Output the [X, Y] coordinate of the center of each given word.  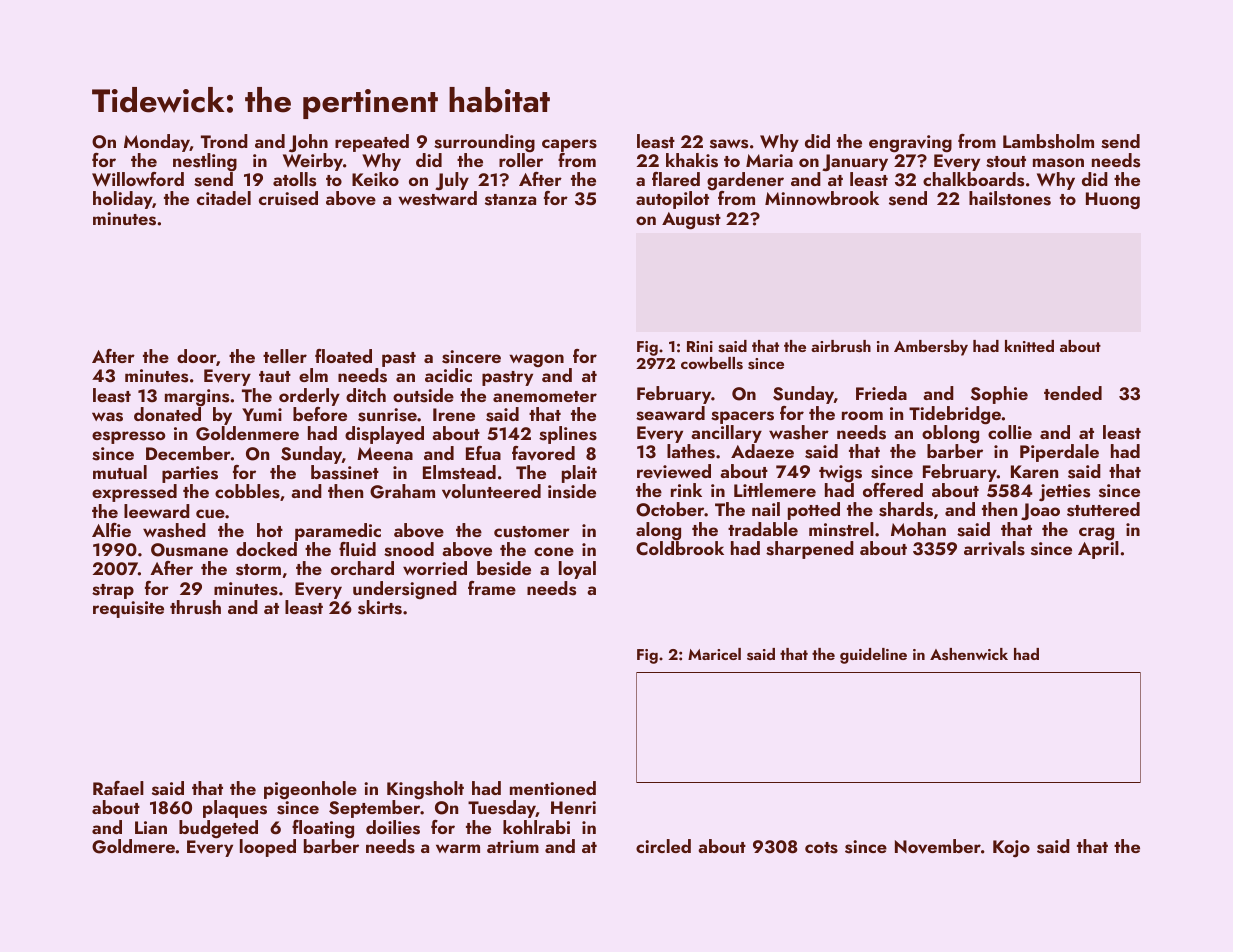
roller [521, 160]
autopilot [672, 200]
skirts [380, 607]
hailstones [1010, 198]
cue [210, 513]
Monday [157, 143]
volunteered [491, 491]
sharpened [810, 550]
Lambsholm [1048, 141]
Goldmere [133, 846]
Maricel [714, 654]
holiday [122, 200]
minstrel [841, 529]
